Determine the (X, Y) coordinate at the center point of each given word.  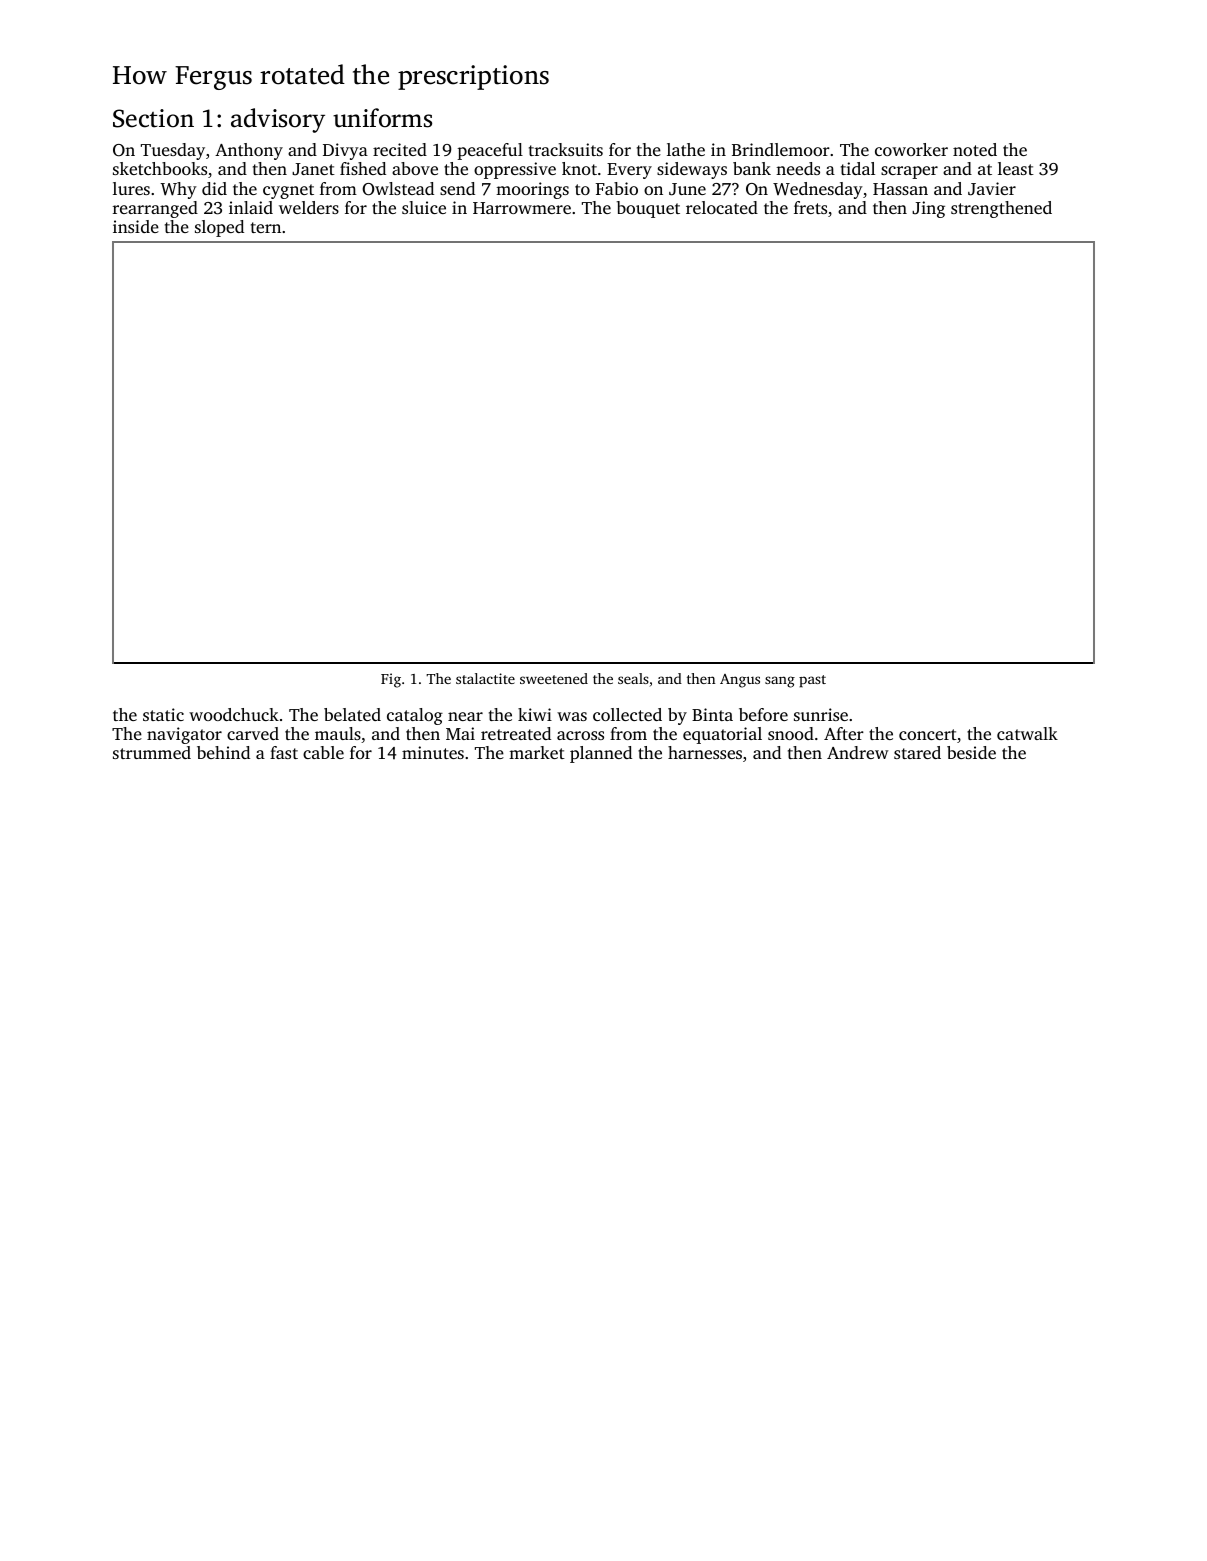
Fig (391, 680)
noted (975, 149)
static (163, 714)
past (812, 681)
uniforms (382, 118)
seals (633, 678)
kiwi (535, 714)
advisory (278, 120)
